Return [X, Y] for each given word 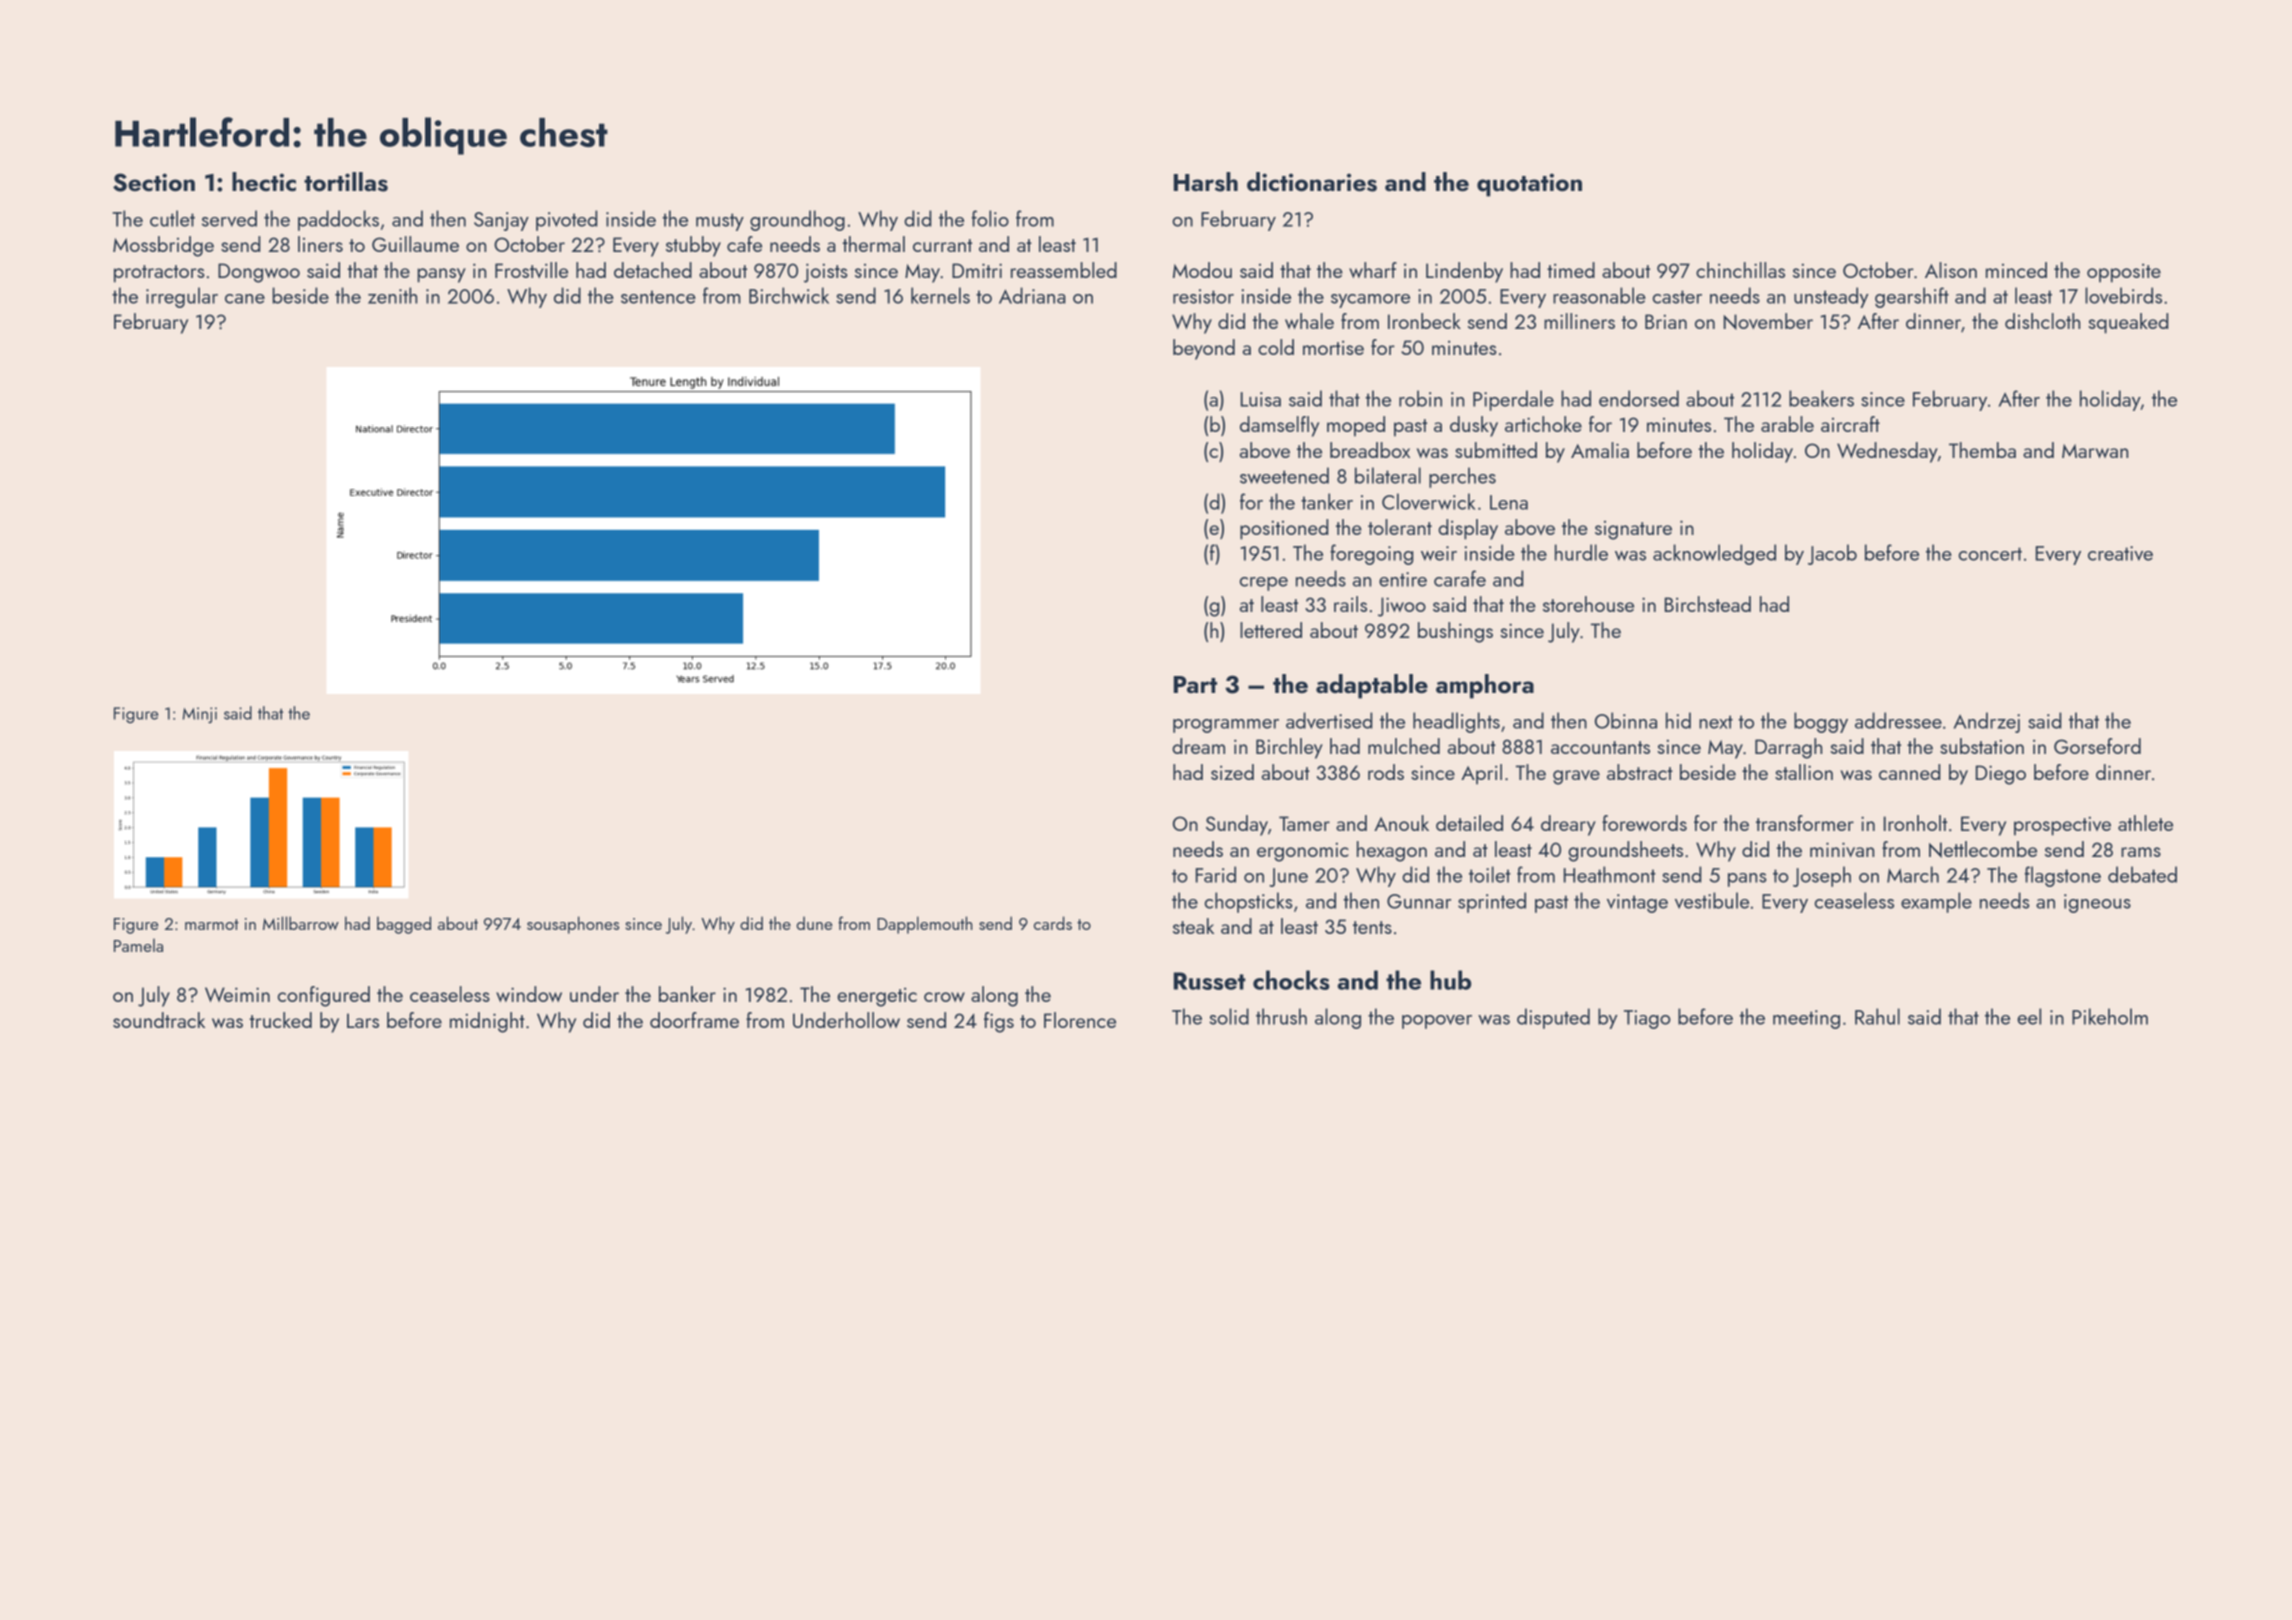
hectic [264, 181]
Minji [200, 715]
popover [1437, 1022]
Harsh [1206, 182]
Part [1195, 684]
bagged [404, 925]
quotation [1529, 185]
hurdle [1581, 552]
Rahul [1877, 1016]
